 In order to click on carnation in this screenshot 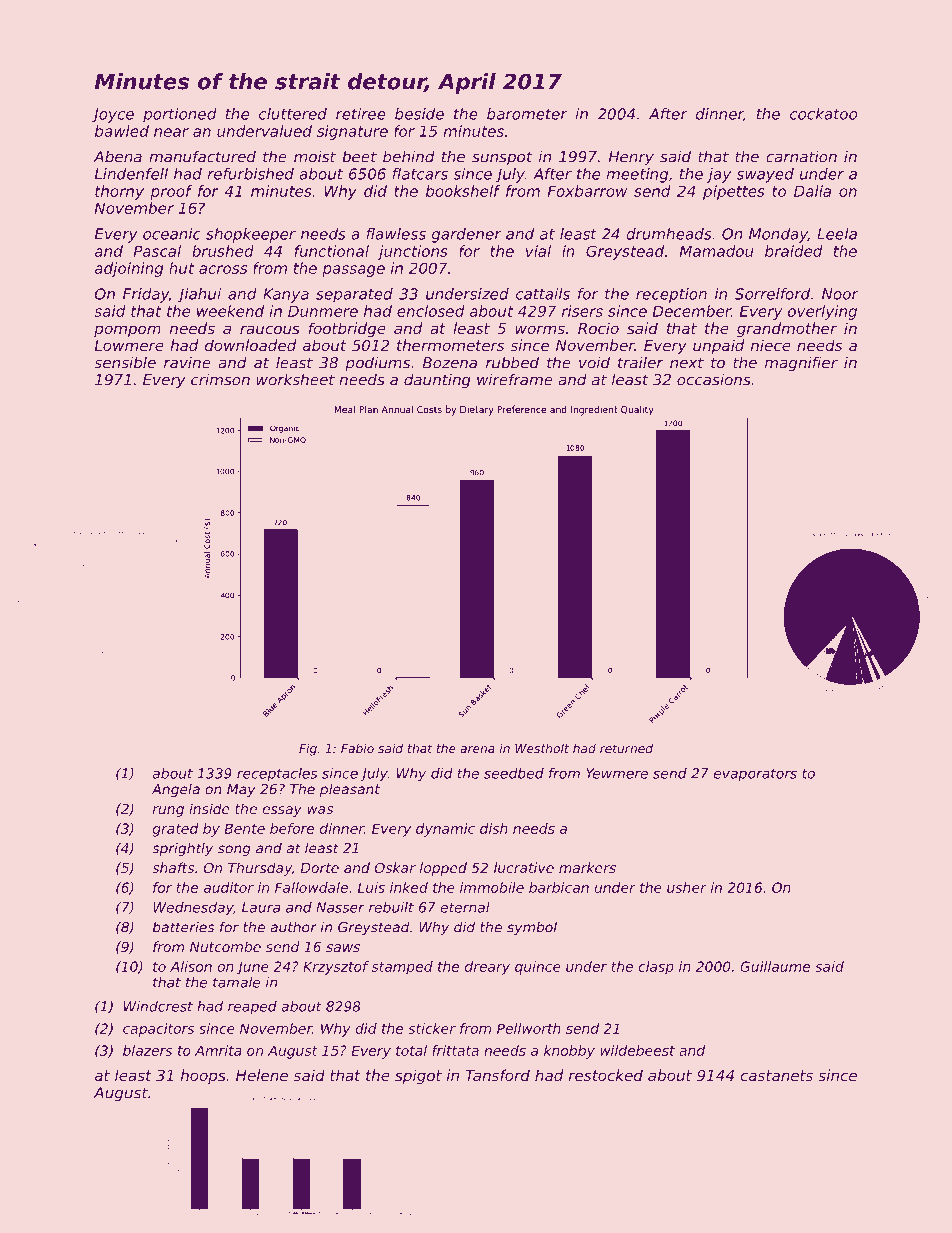, I will do `click(801, 157)`.
